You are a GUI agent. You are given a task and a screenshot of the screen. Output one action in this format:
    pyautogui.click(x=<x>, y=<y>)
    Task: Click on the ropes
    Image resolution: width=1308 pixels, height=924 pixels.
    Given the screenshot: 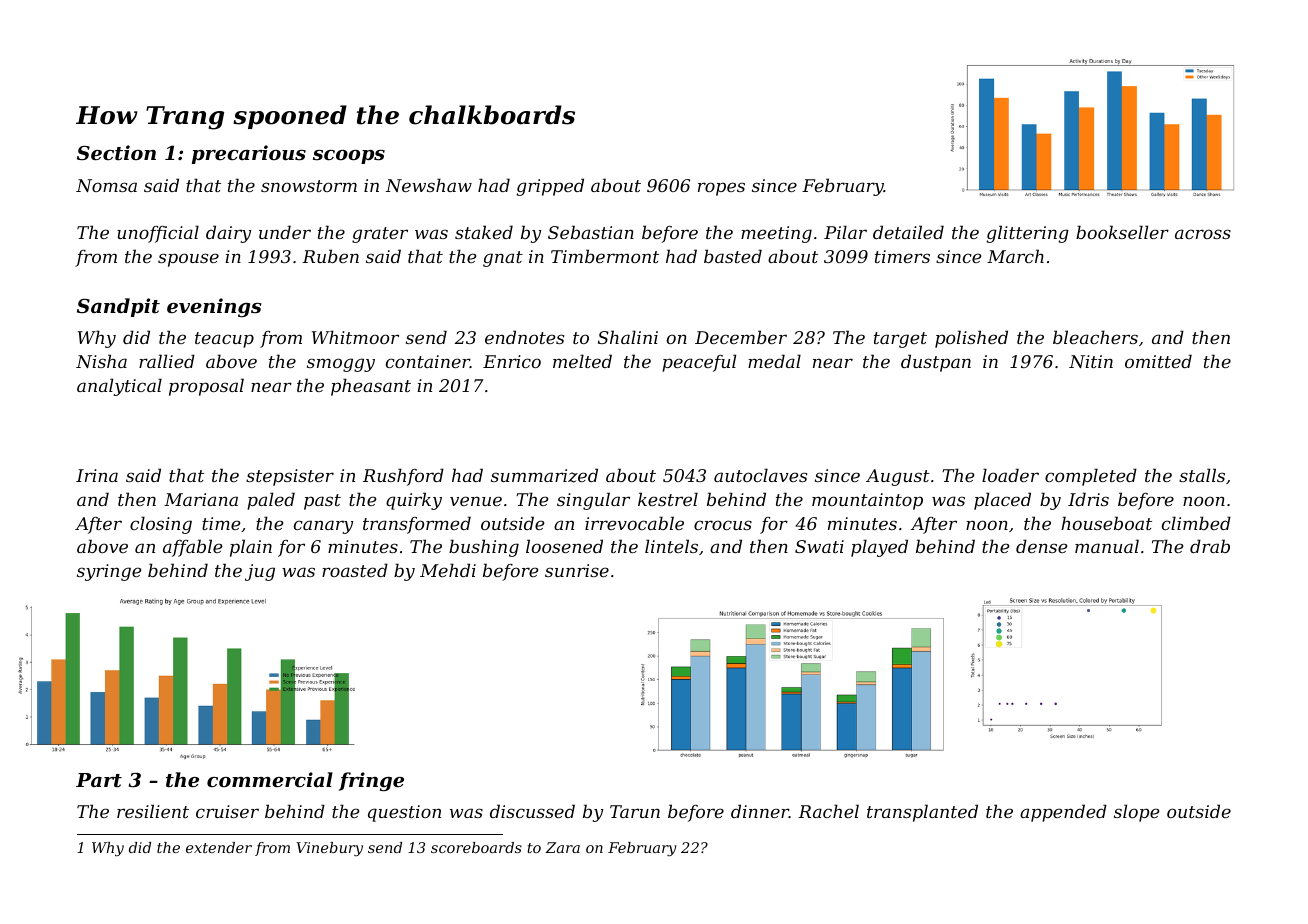 What is the action you would take?
    pyautogui.click(x=721, y=189)
